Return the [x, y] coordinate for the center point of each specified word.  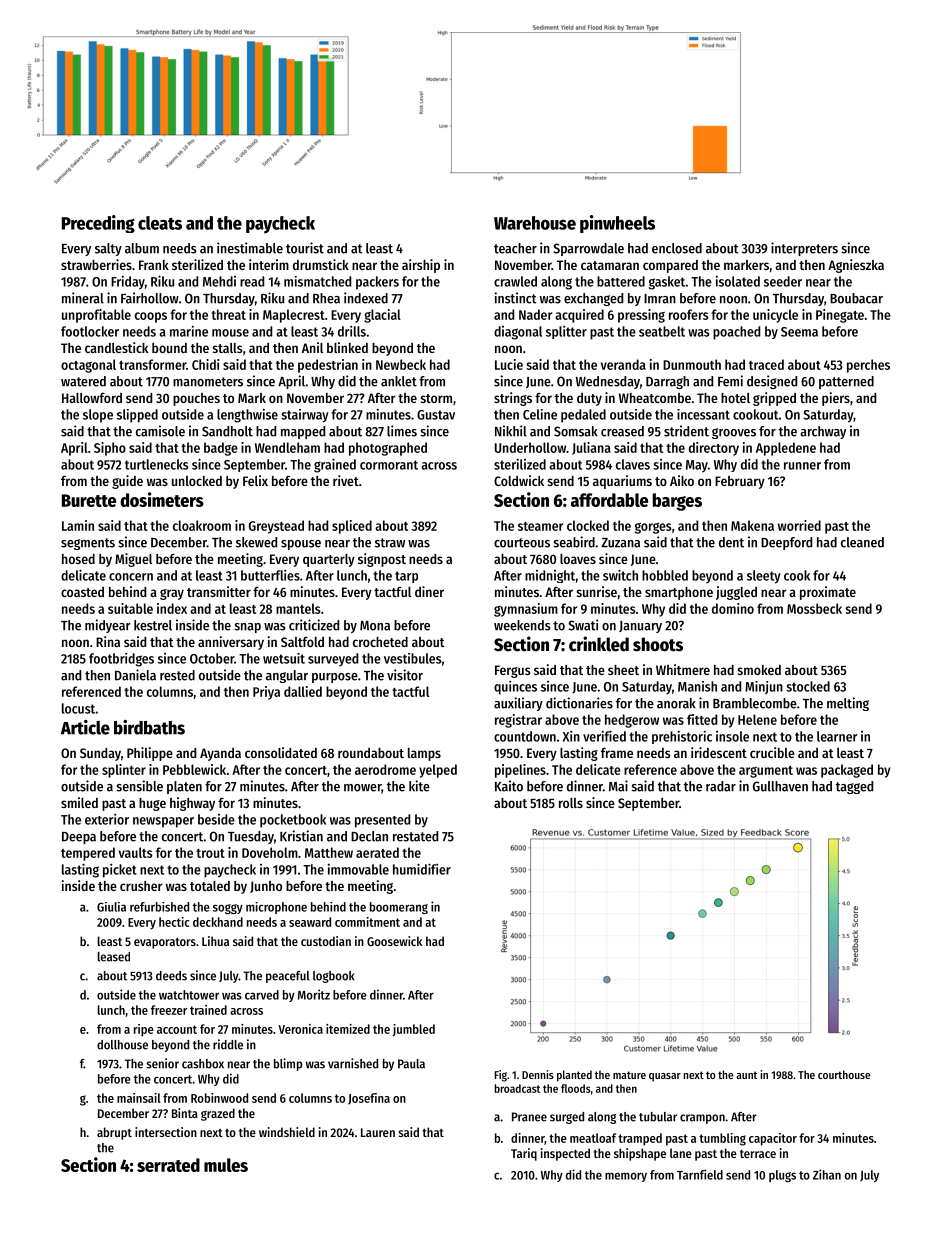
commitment [367, 922]
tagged [854, 787]
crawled [515, 281]
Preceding [98, 224]
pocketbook [293, 821]
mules [226, 1165]
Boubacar [856, 298]
